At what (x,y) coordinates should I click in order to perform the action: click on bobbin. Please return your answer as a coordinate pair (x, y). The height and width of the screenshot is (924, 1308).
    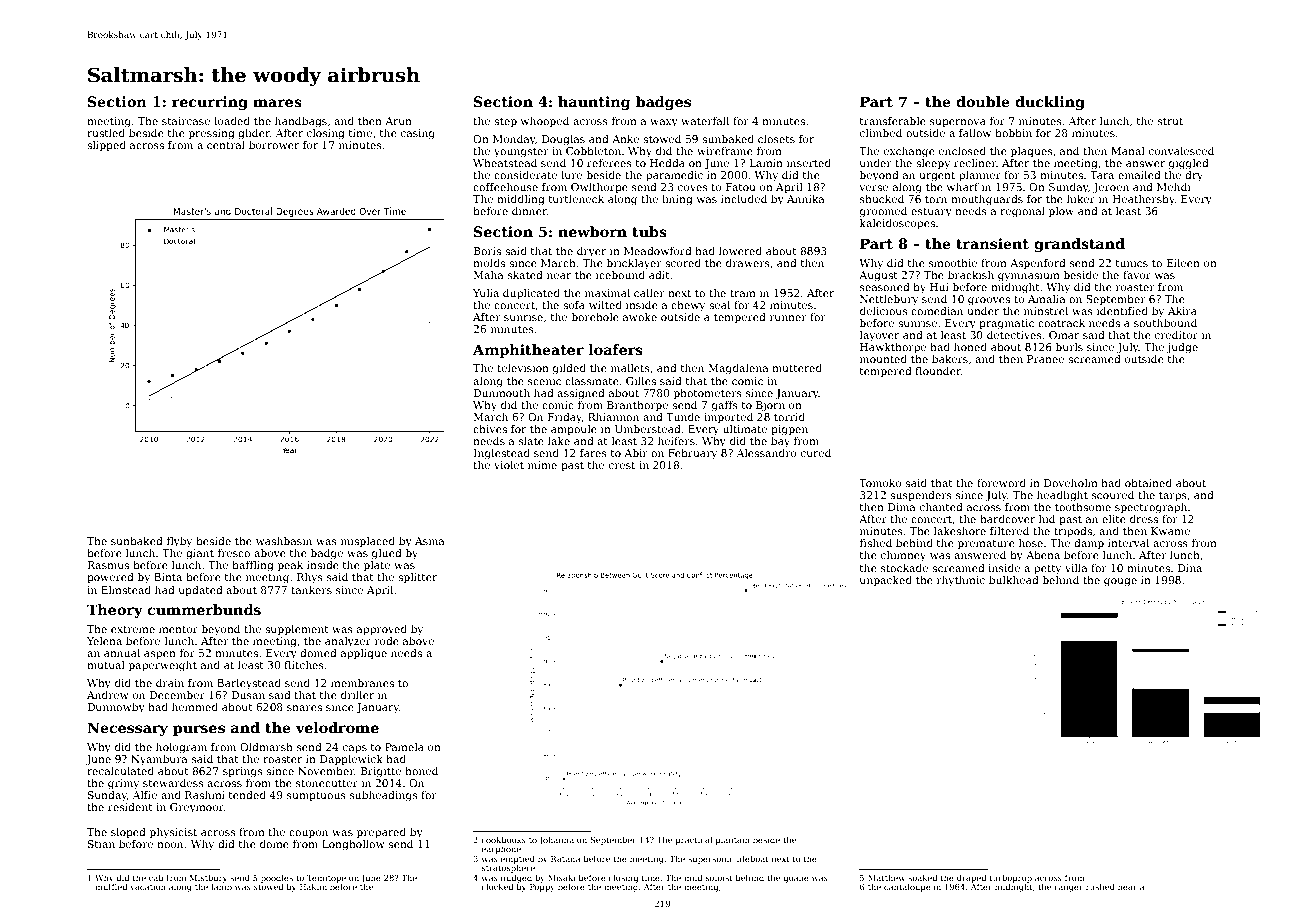
    Looking at the image, I should click on (1013, 133).
